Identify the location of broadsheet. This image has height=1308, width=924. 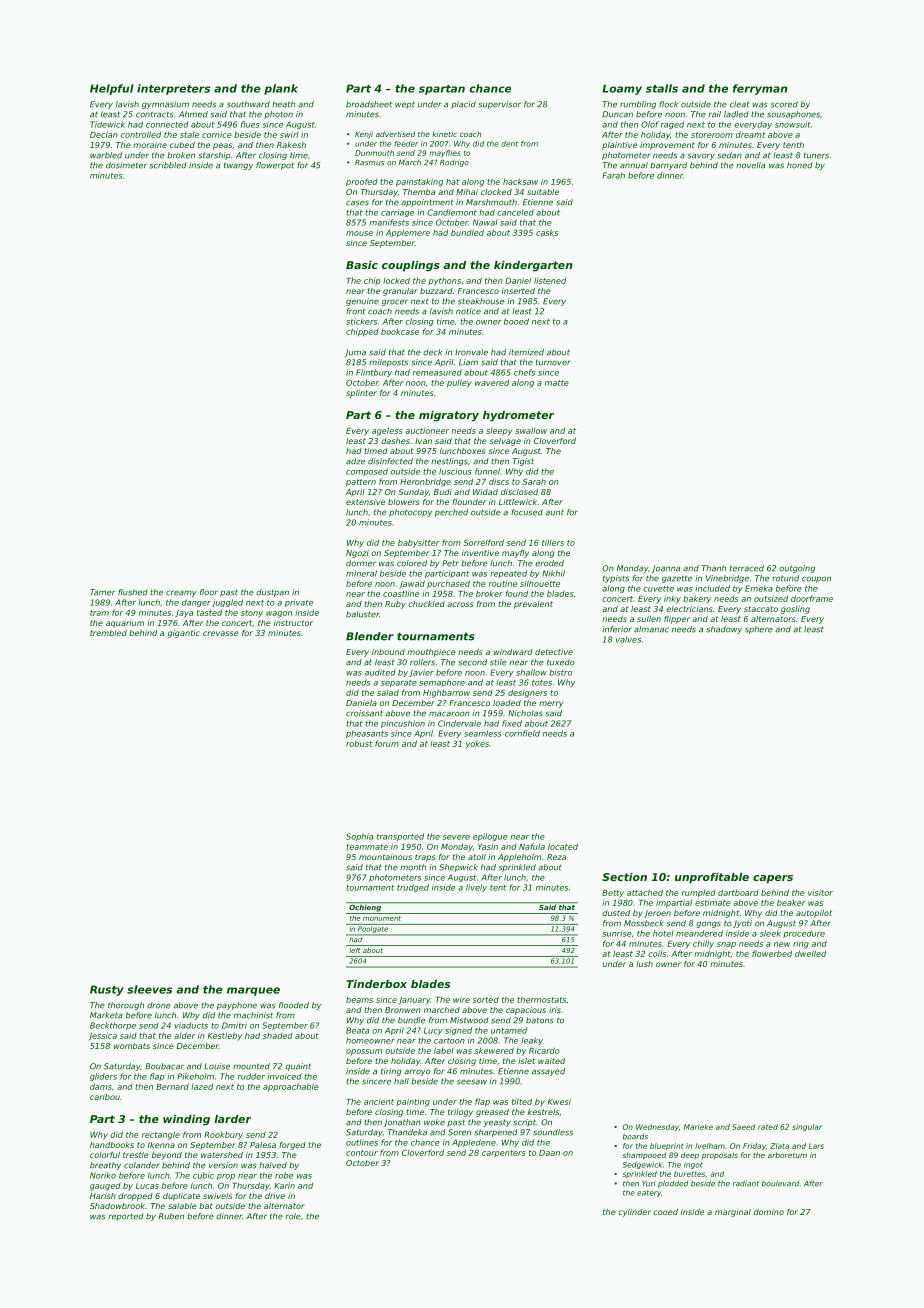
(369, 104).
